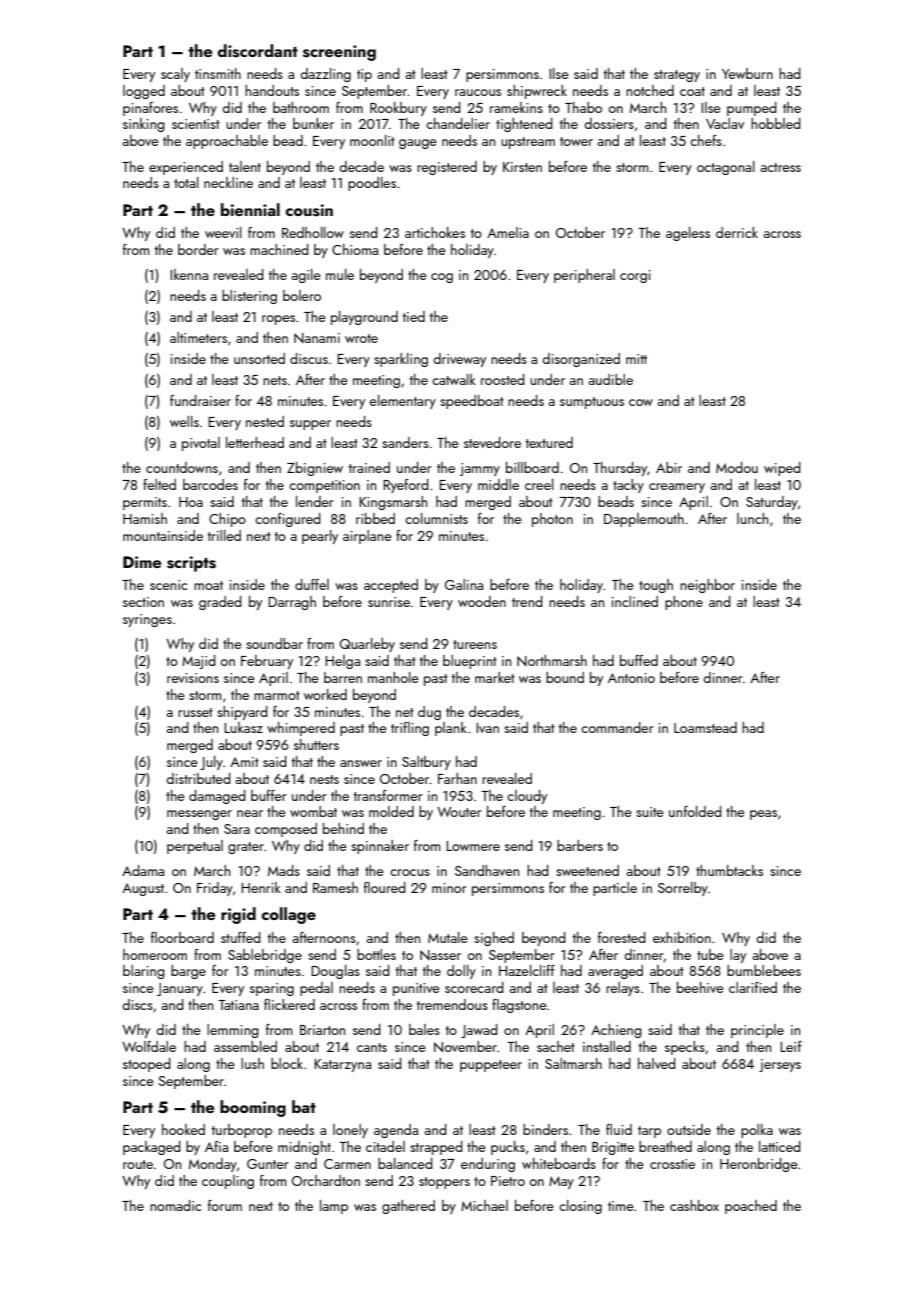  What do you see at coordinates (752, 518) in the screenshot?
I see `lunch` at bounding box center [752, 518].
